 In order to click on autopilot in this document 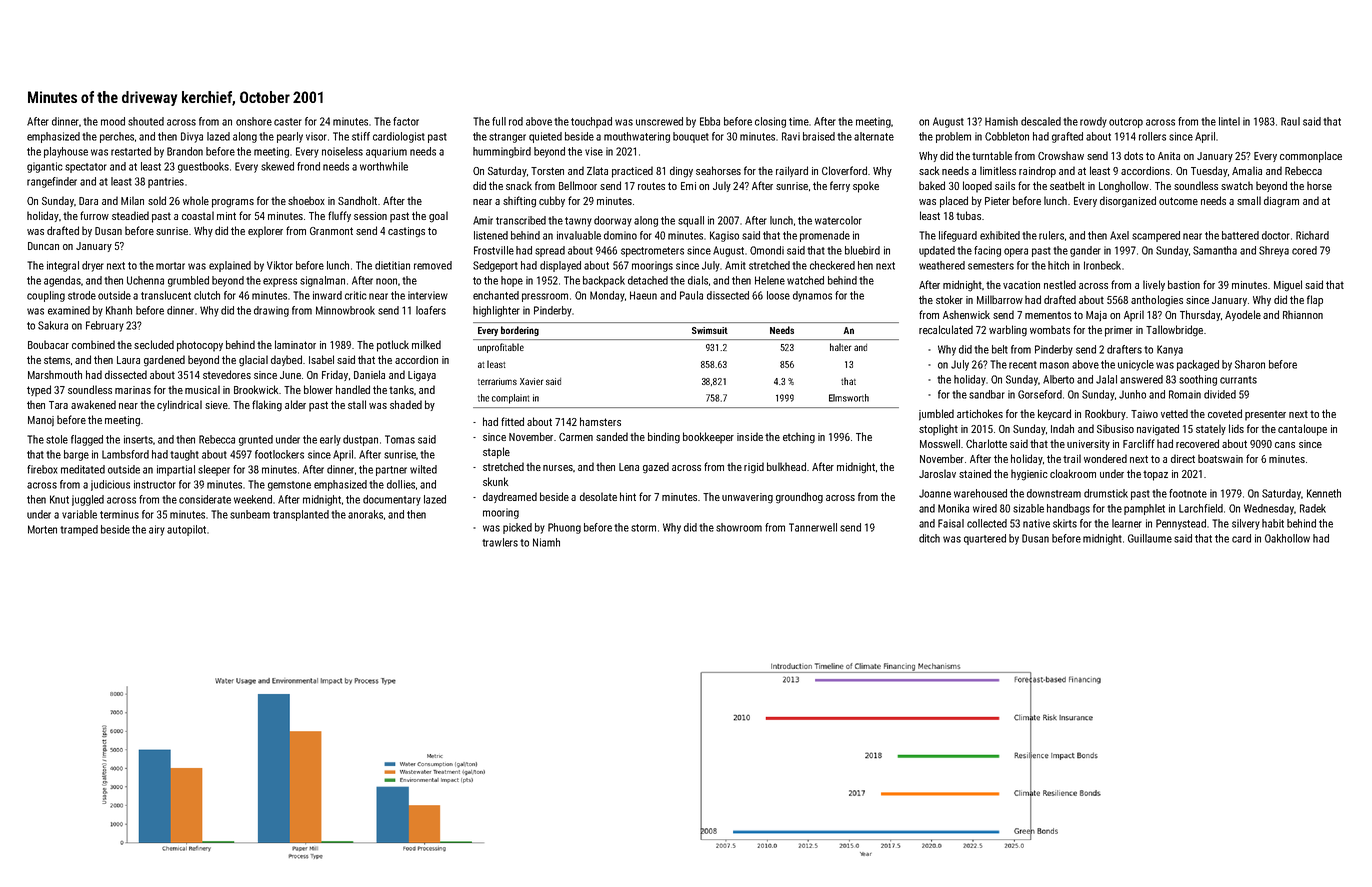, I will do `click(186, 530)`.
